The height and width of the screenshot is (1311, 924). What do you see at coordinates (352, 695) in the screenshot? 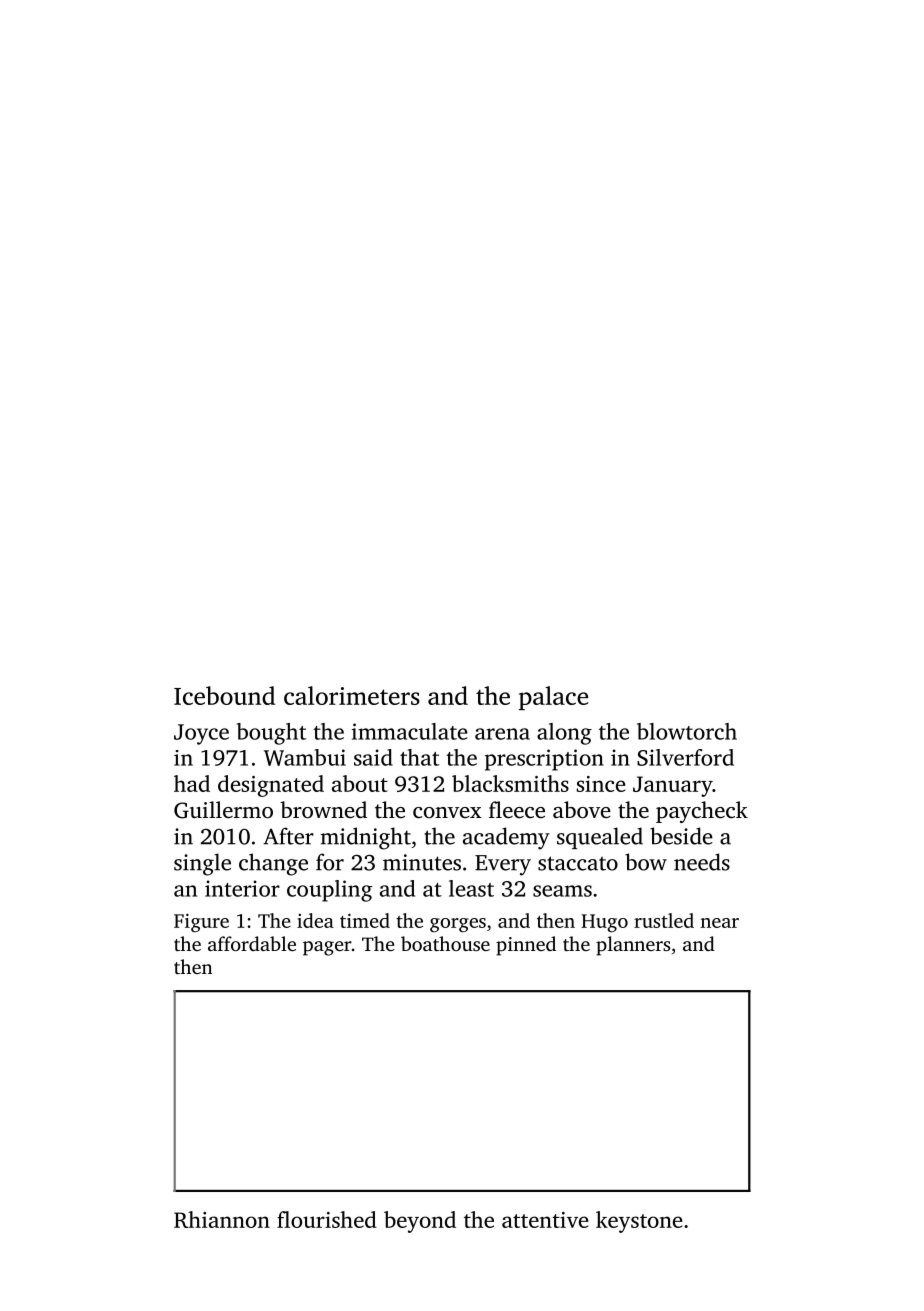
I see `calorimeters` at bounding box center [352, 695].
